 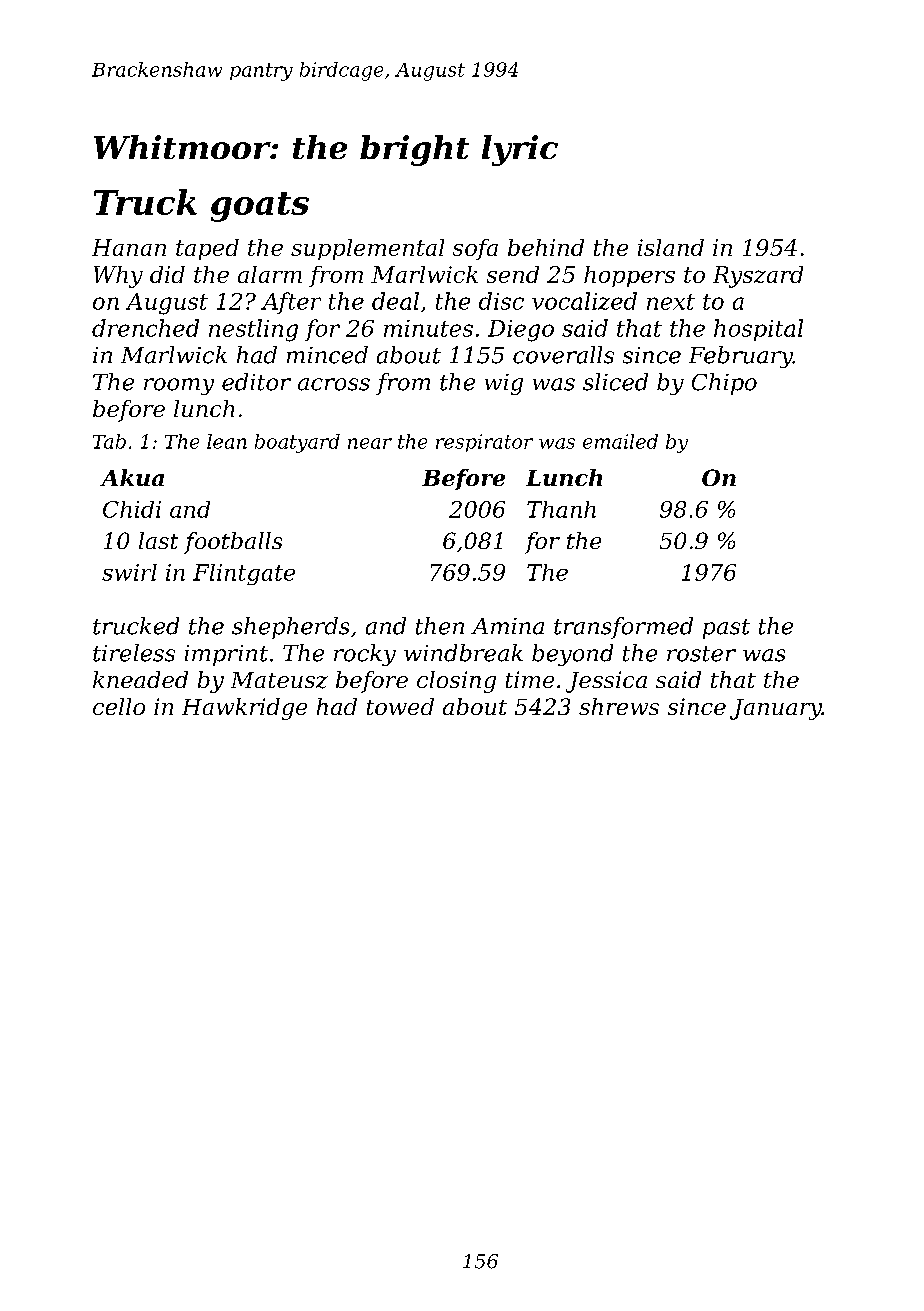 What do you see at coordinates (400, 706) in the screenshot?
I see `towed` at bounding box center [400, 706].
